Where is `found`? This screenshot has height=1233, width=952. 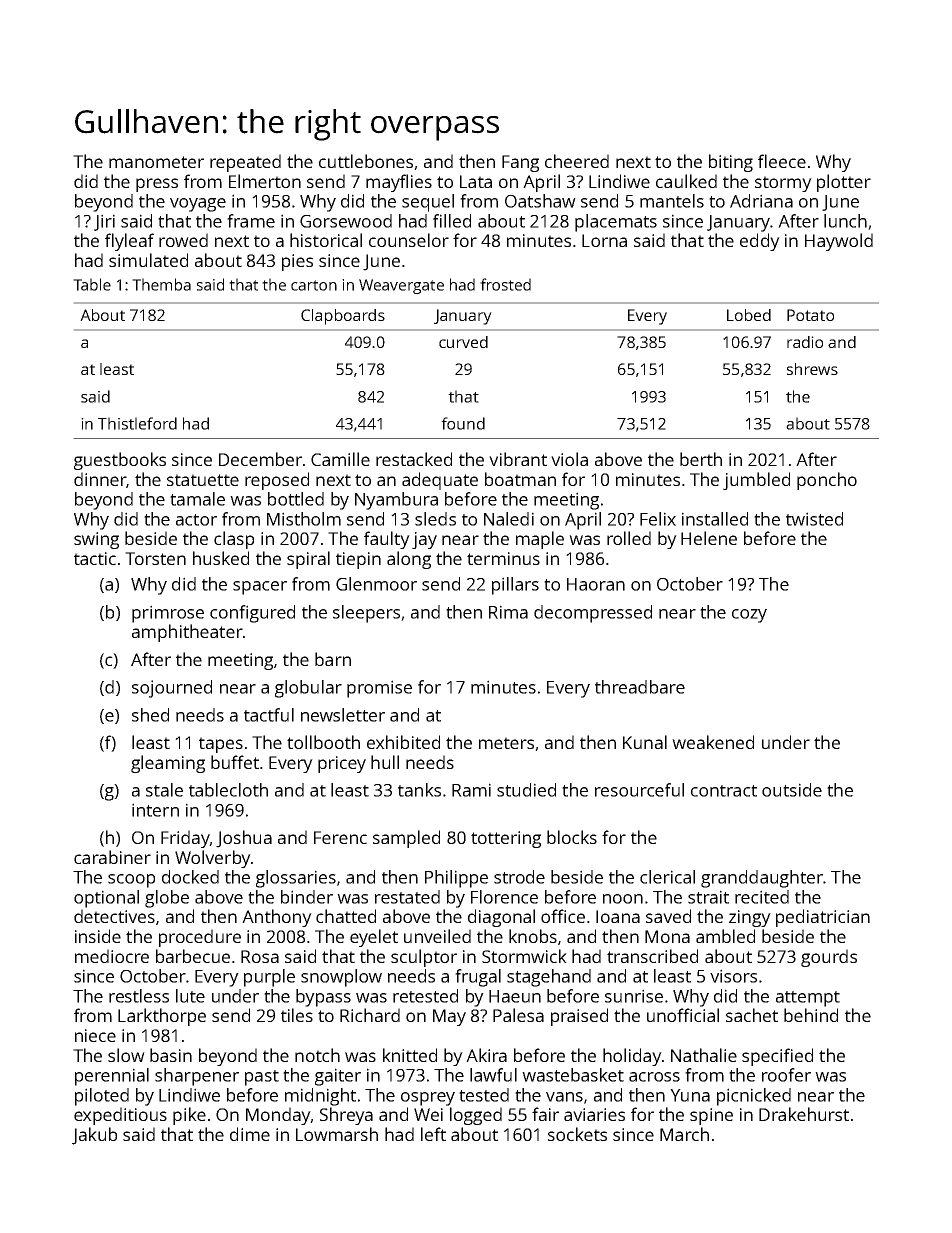
found is located at coordinates (463, 423).
